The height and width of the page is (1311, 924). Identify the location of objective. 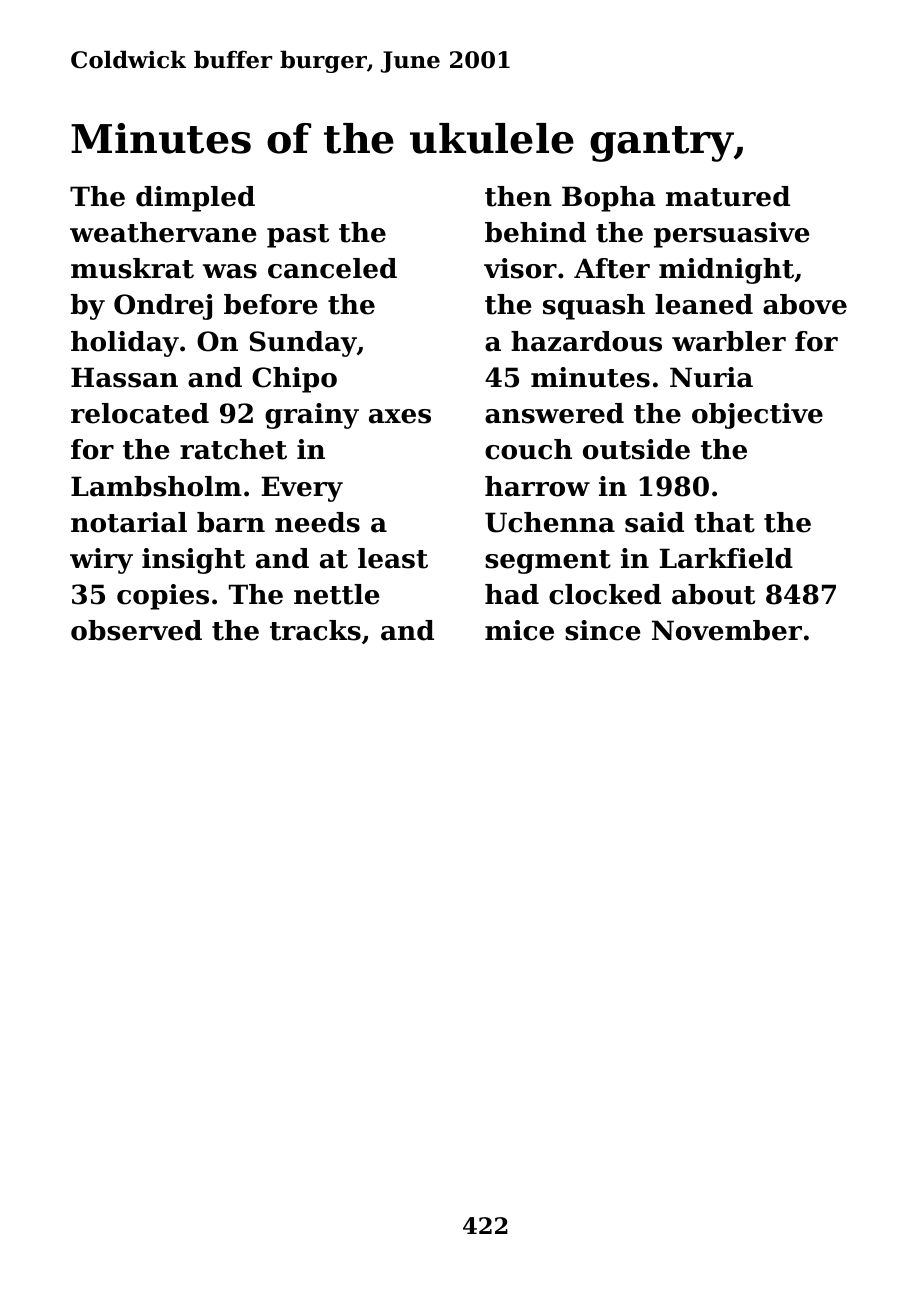
(757, 416).
